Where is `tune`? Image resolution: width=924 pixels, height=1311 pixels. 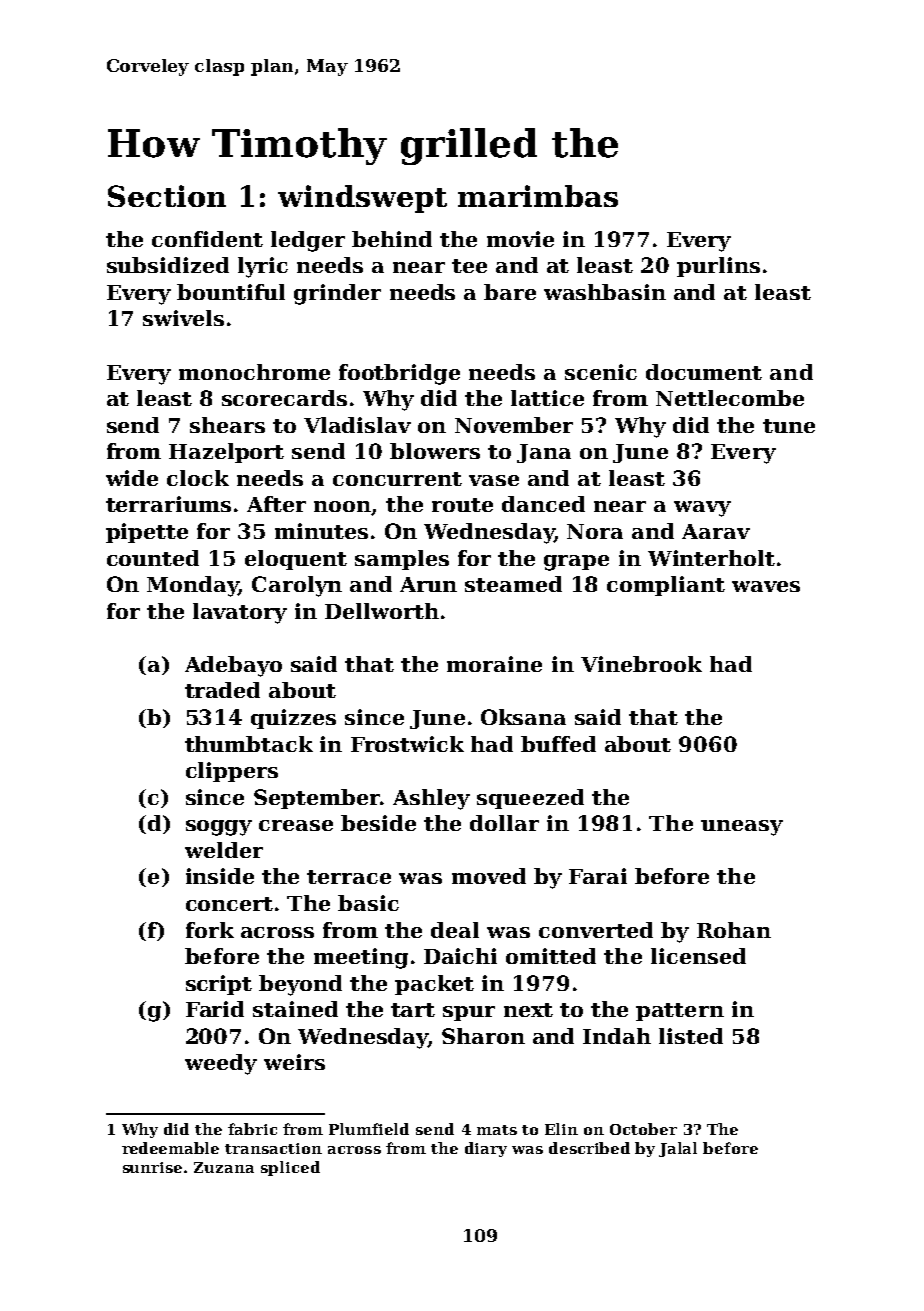 tune is located at coordinates (789, 426).
